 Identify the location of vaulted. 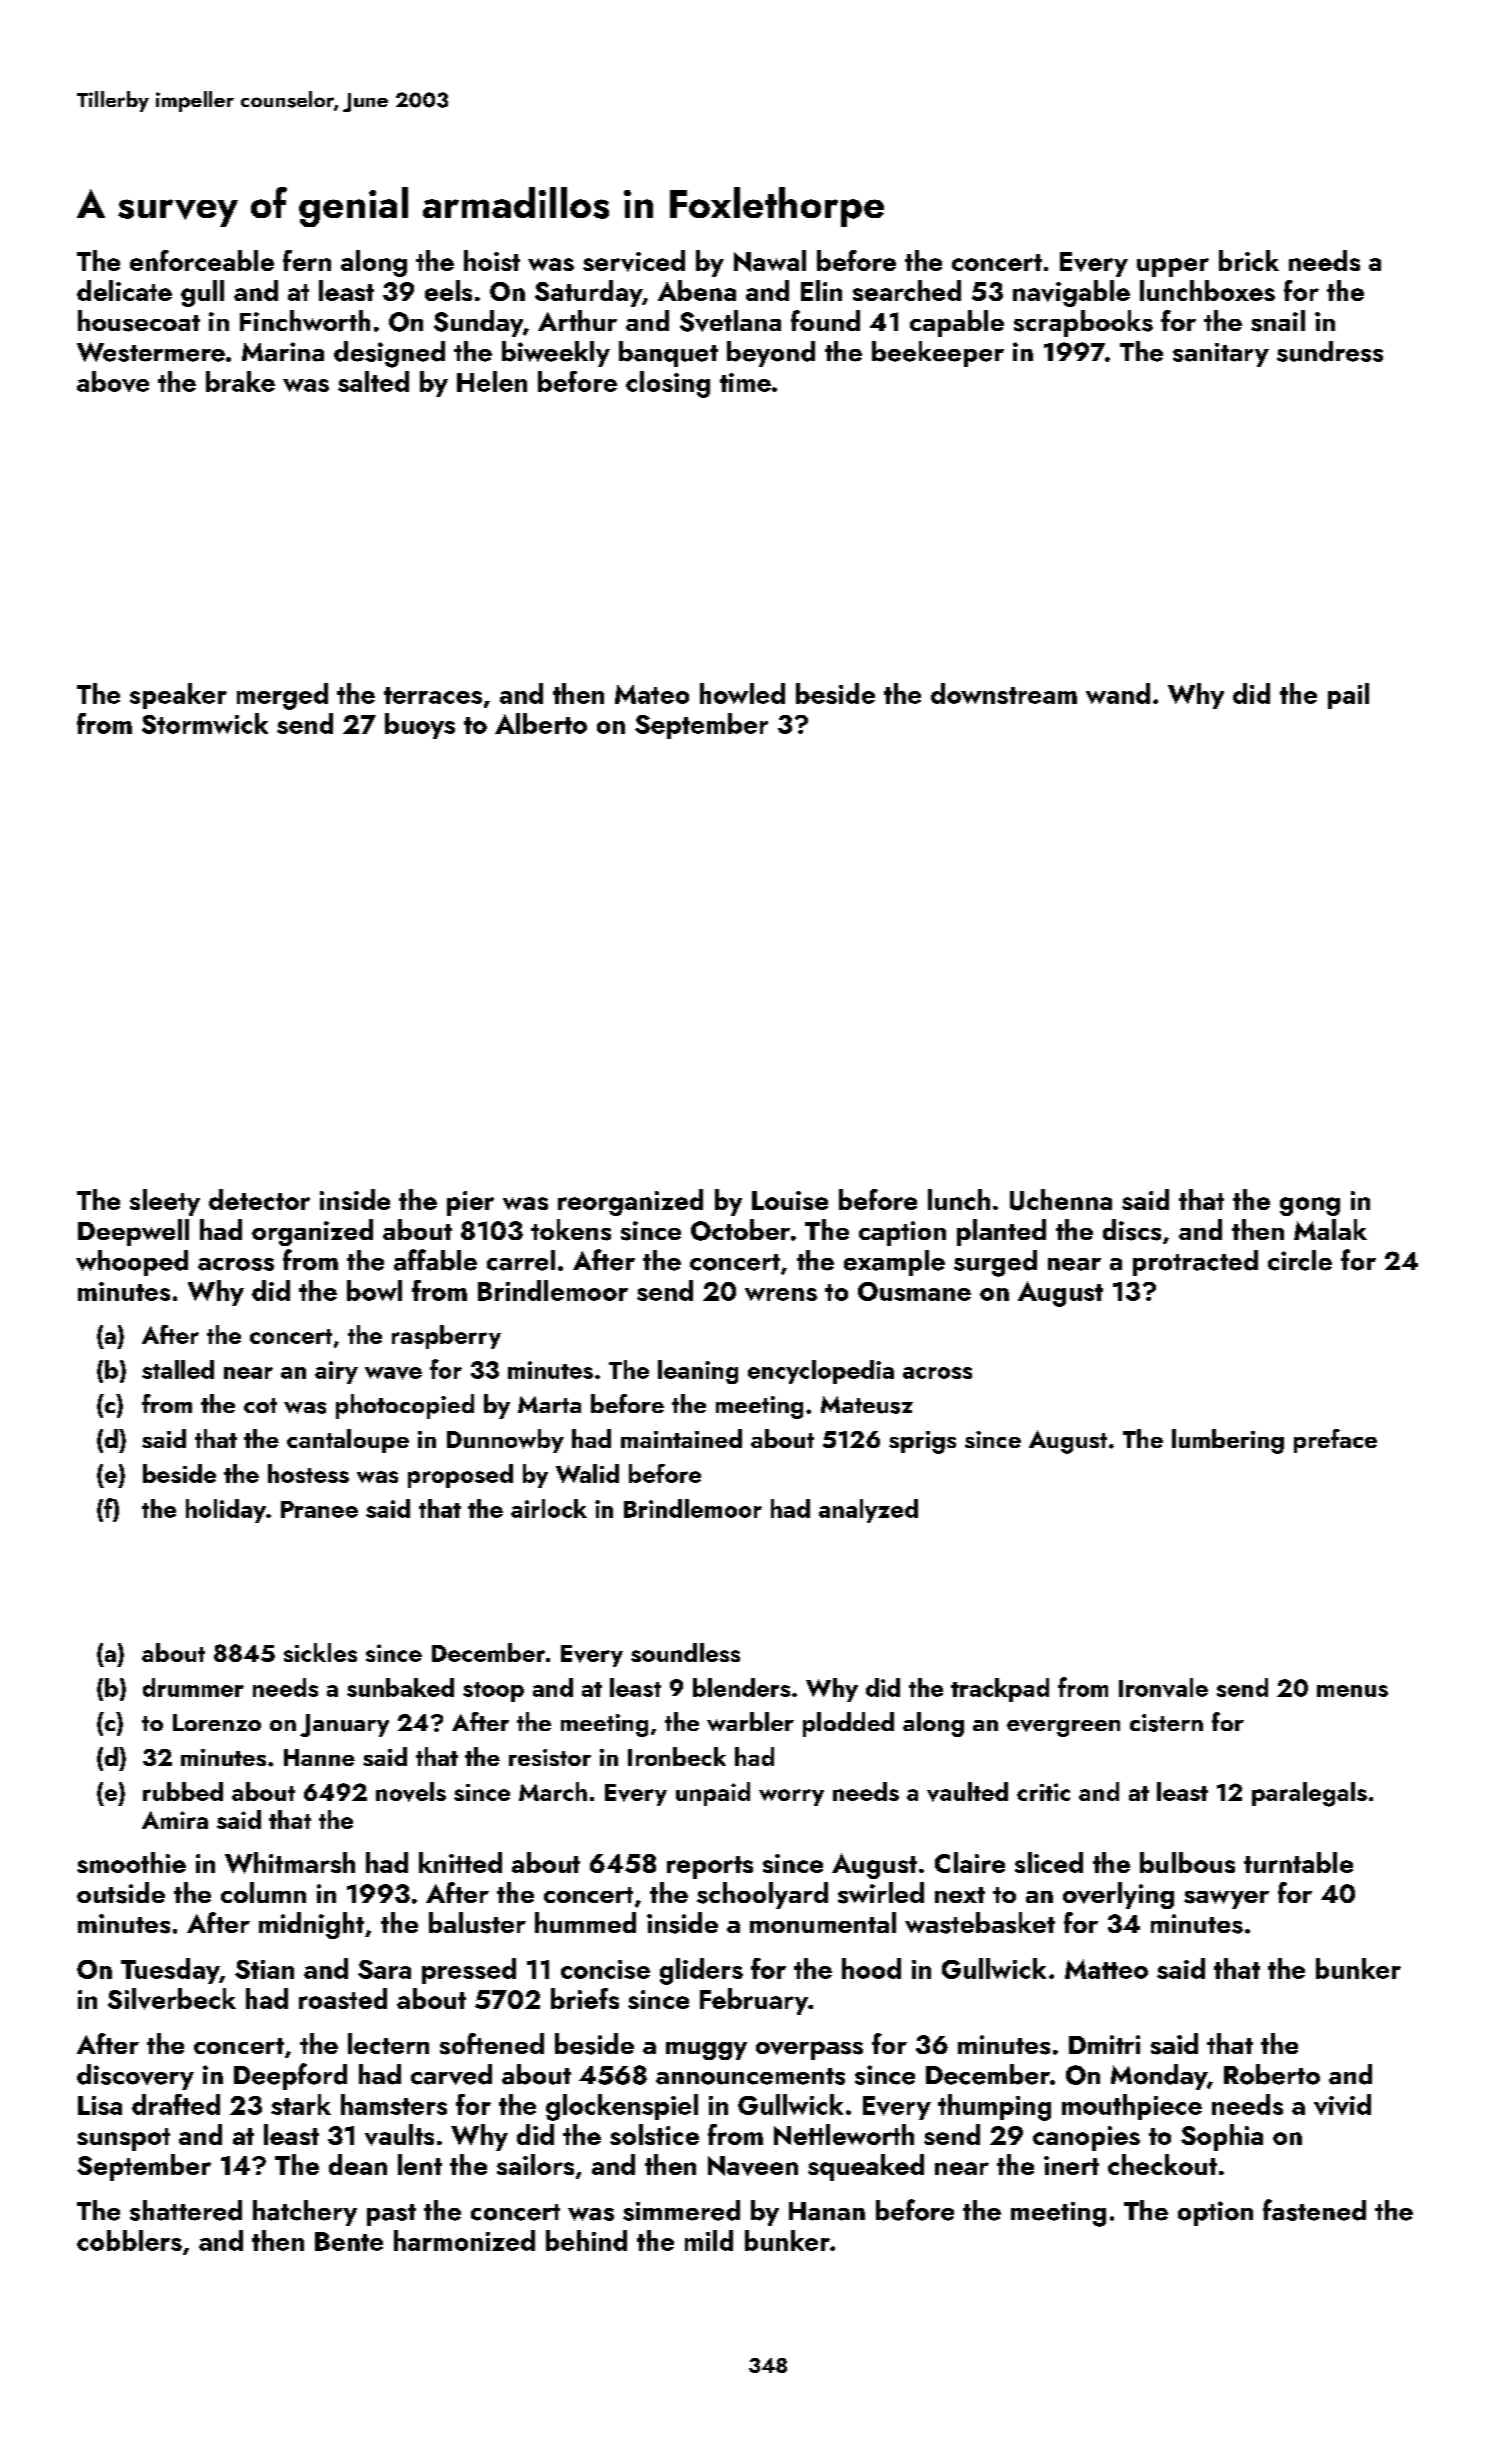
(967, 1792).
